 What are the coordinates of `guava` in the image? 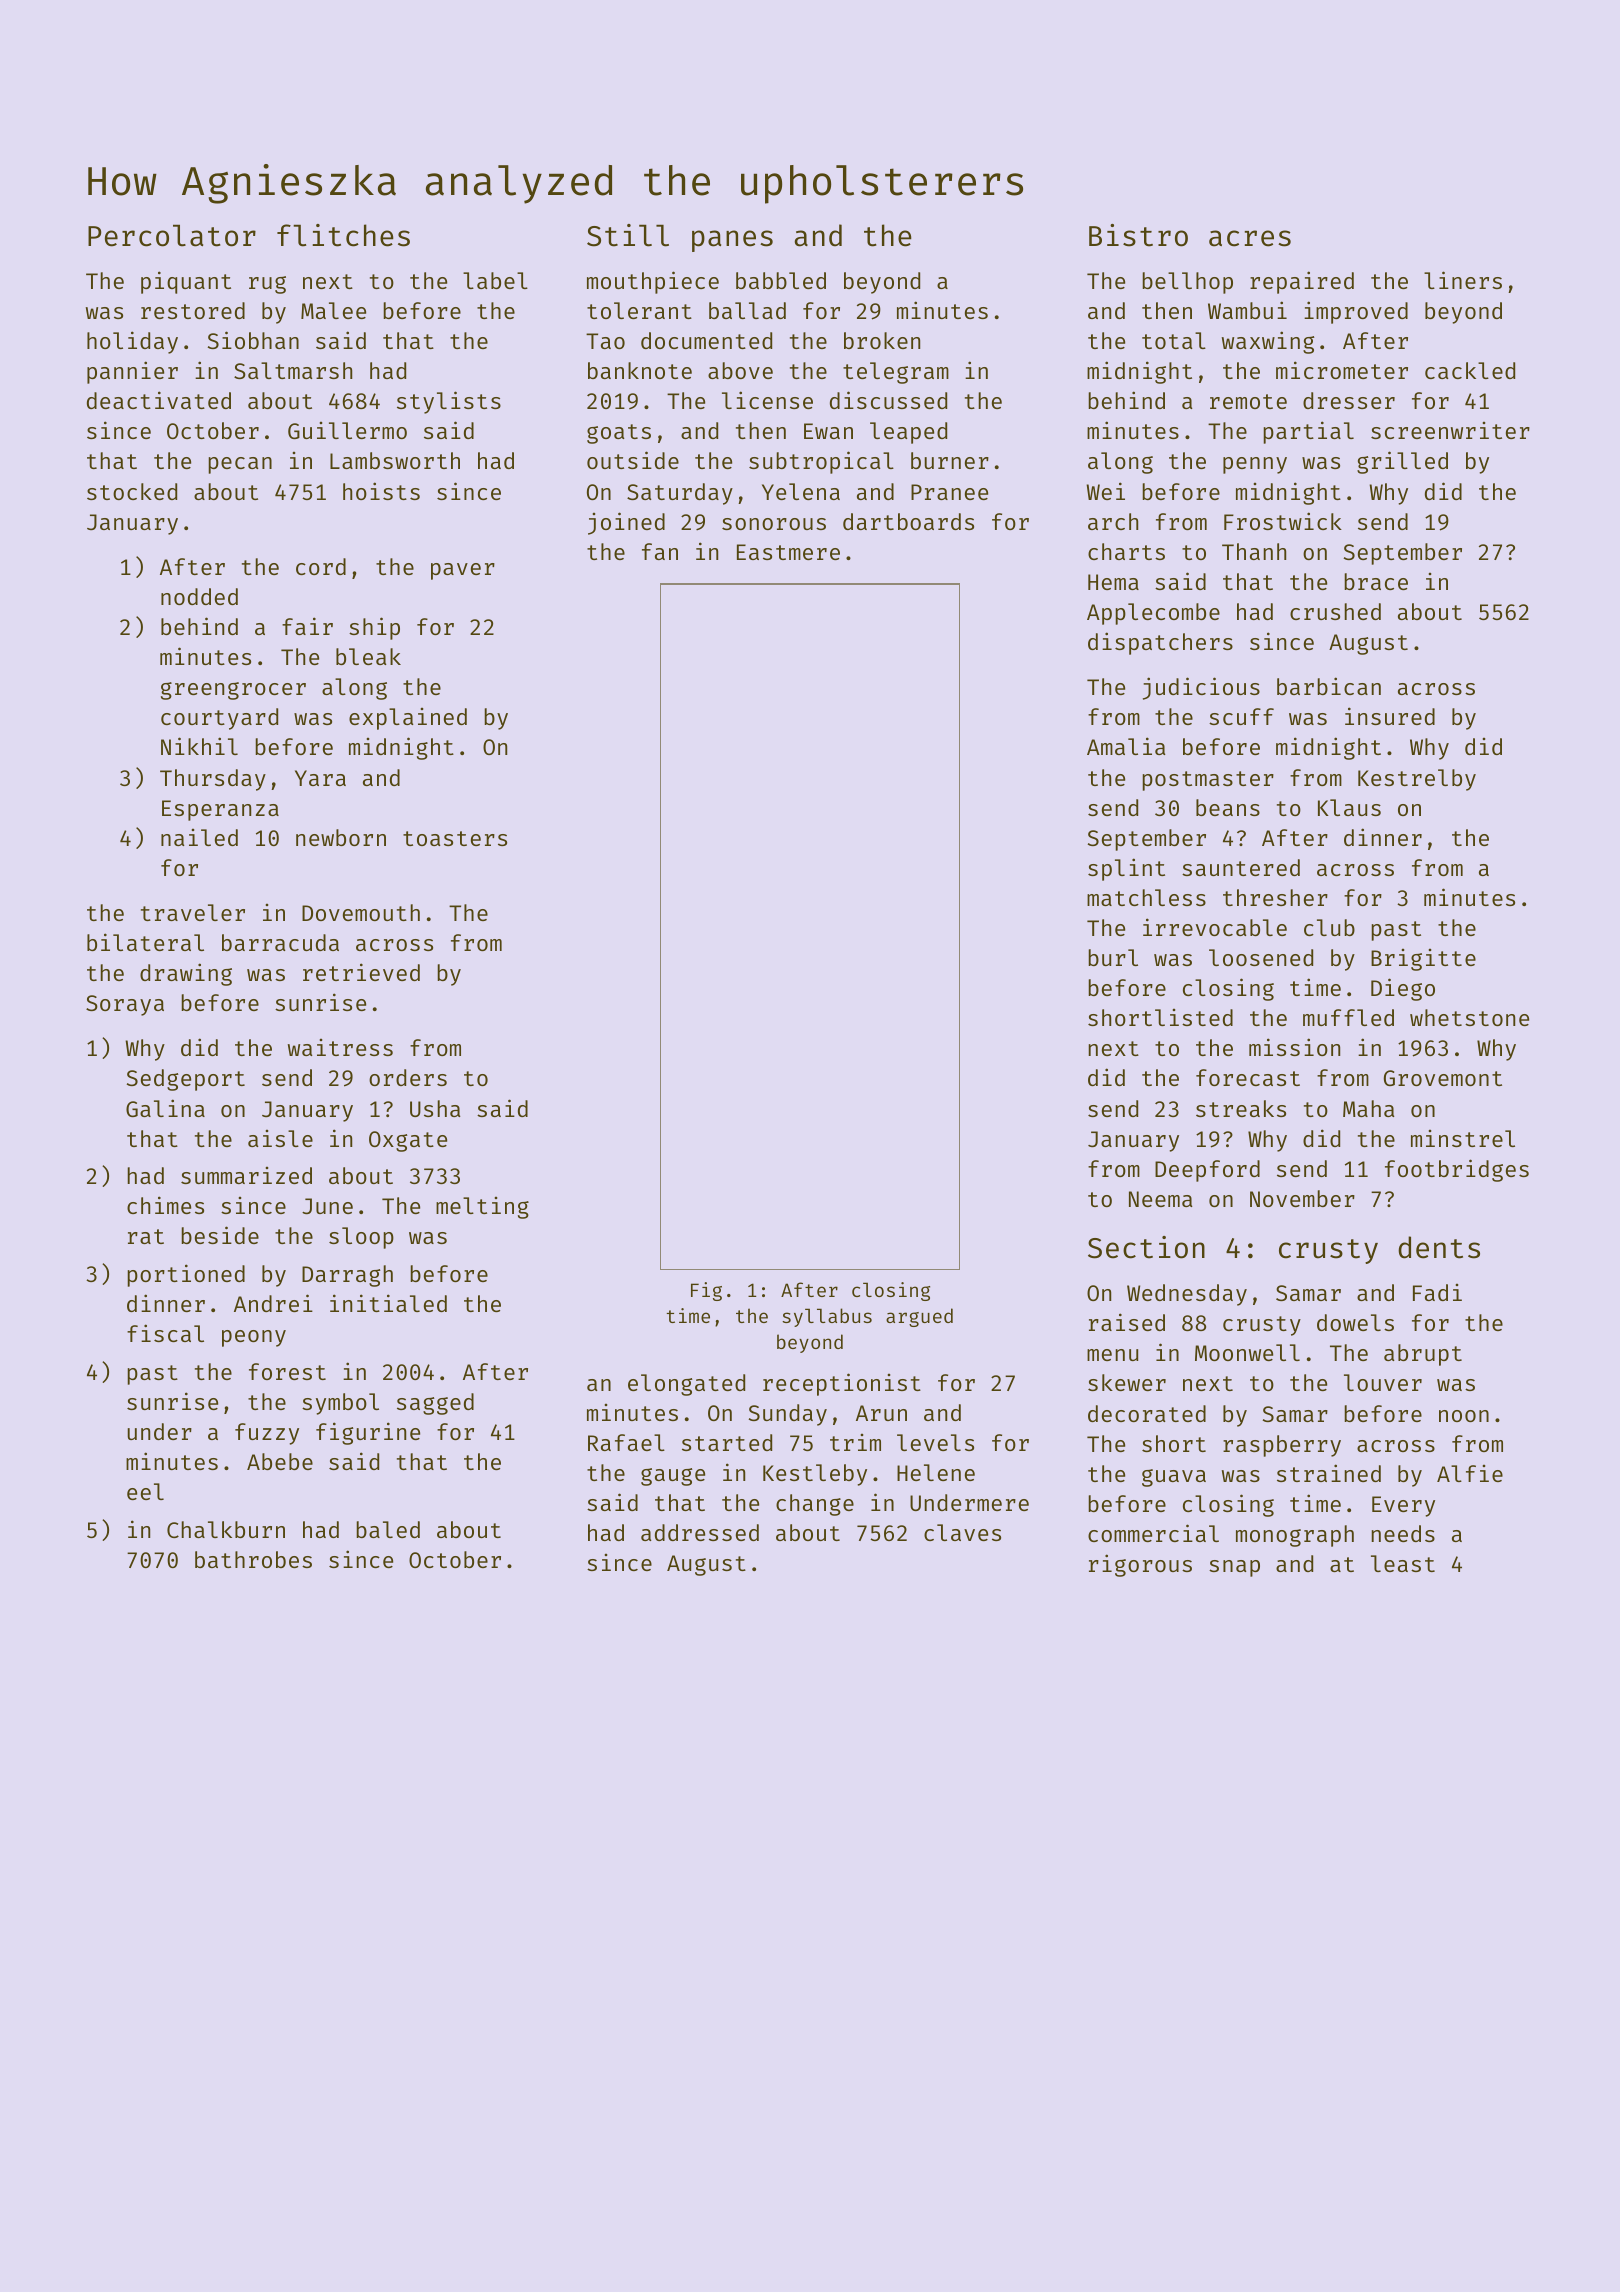 It's located at (1174, 1478).
